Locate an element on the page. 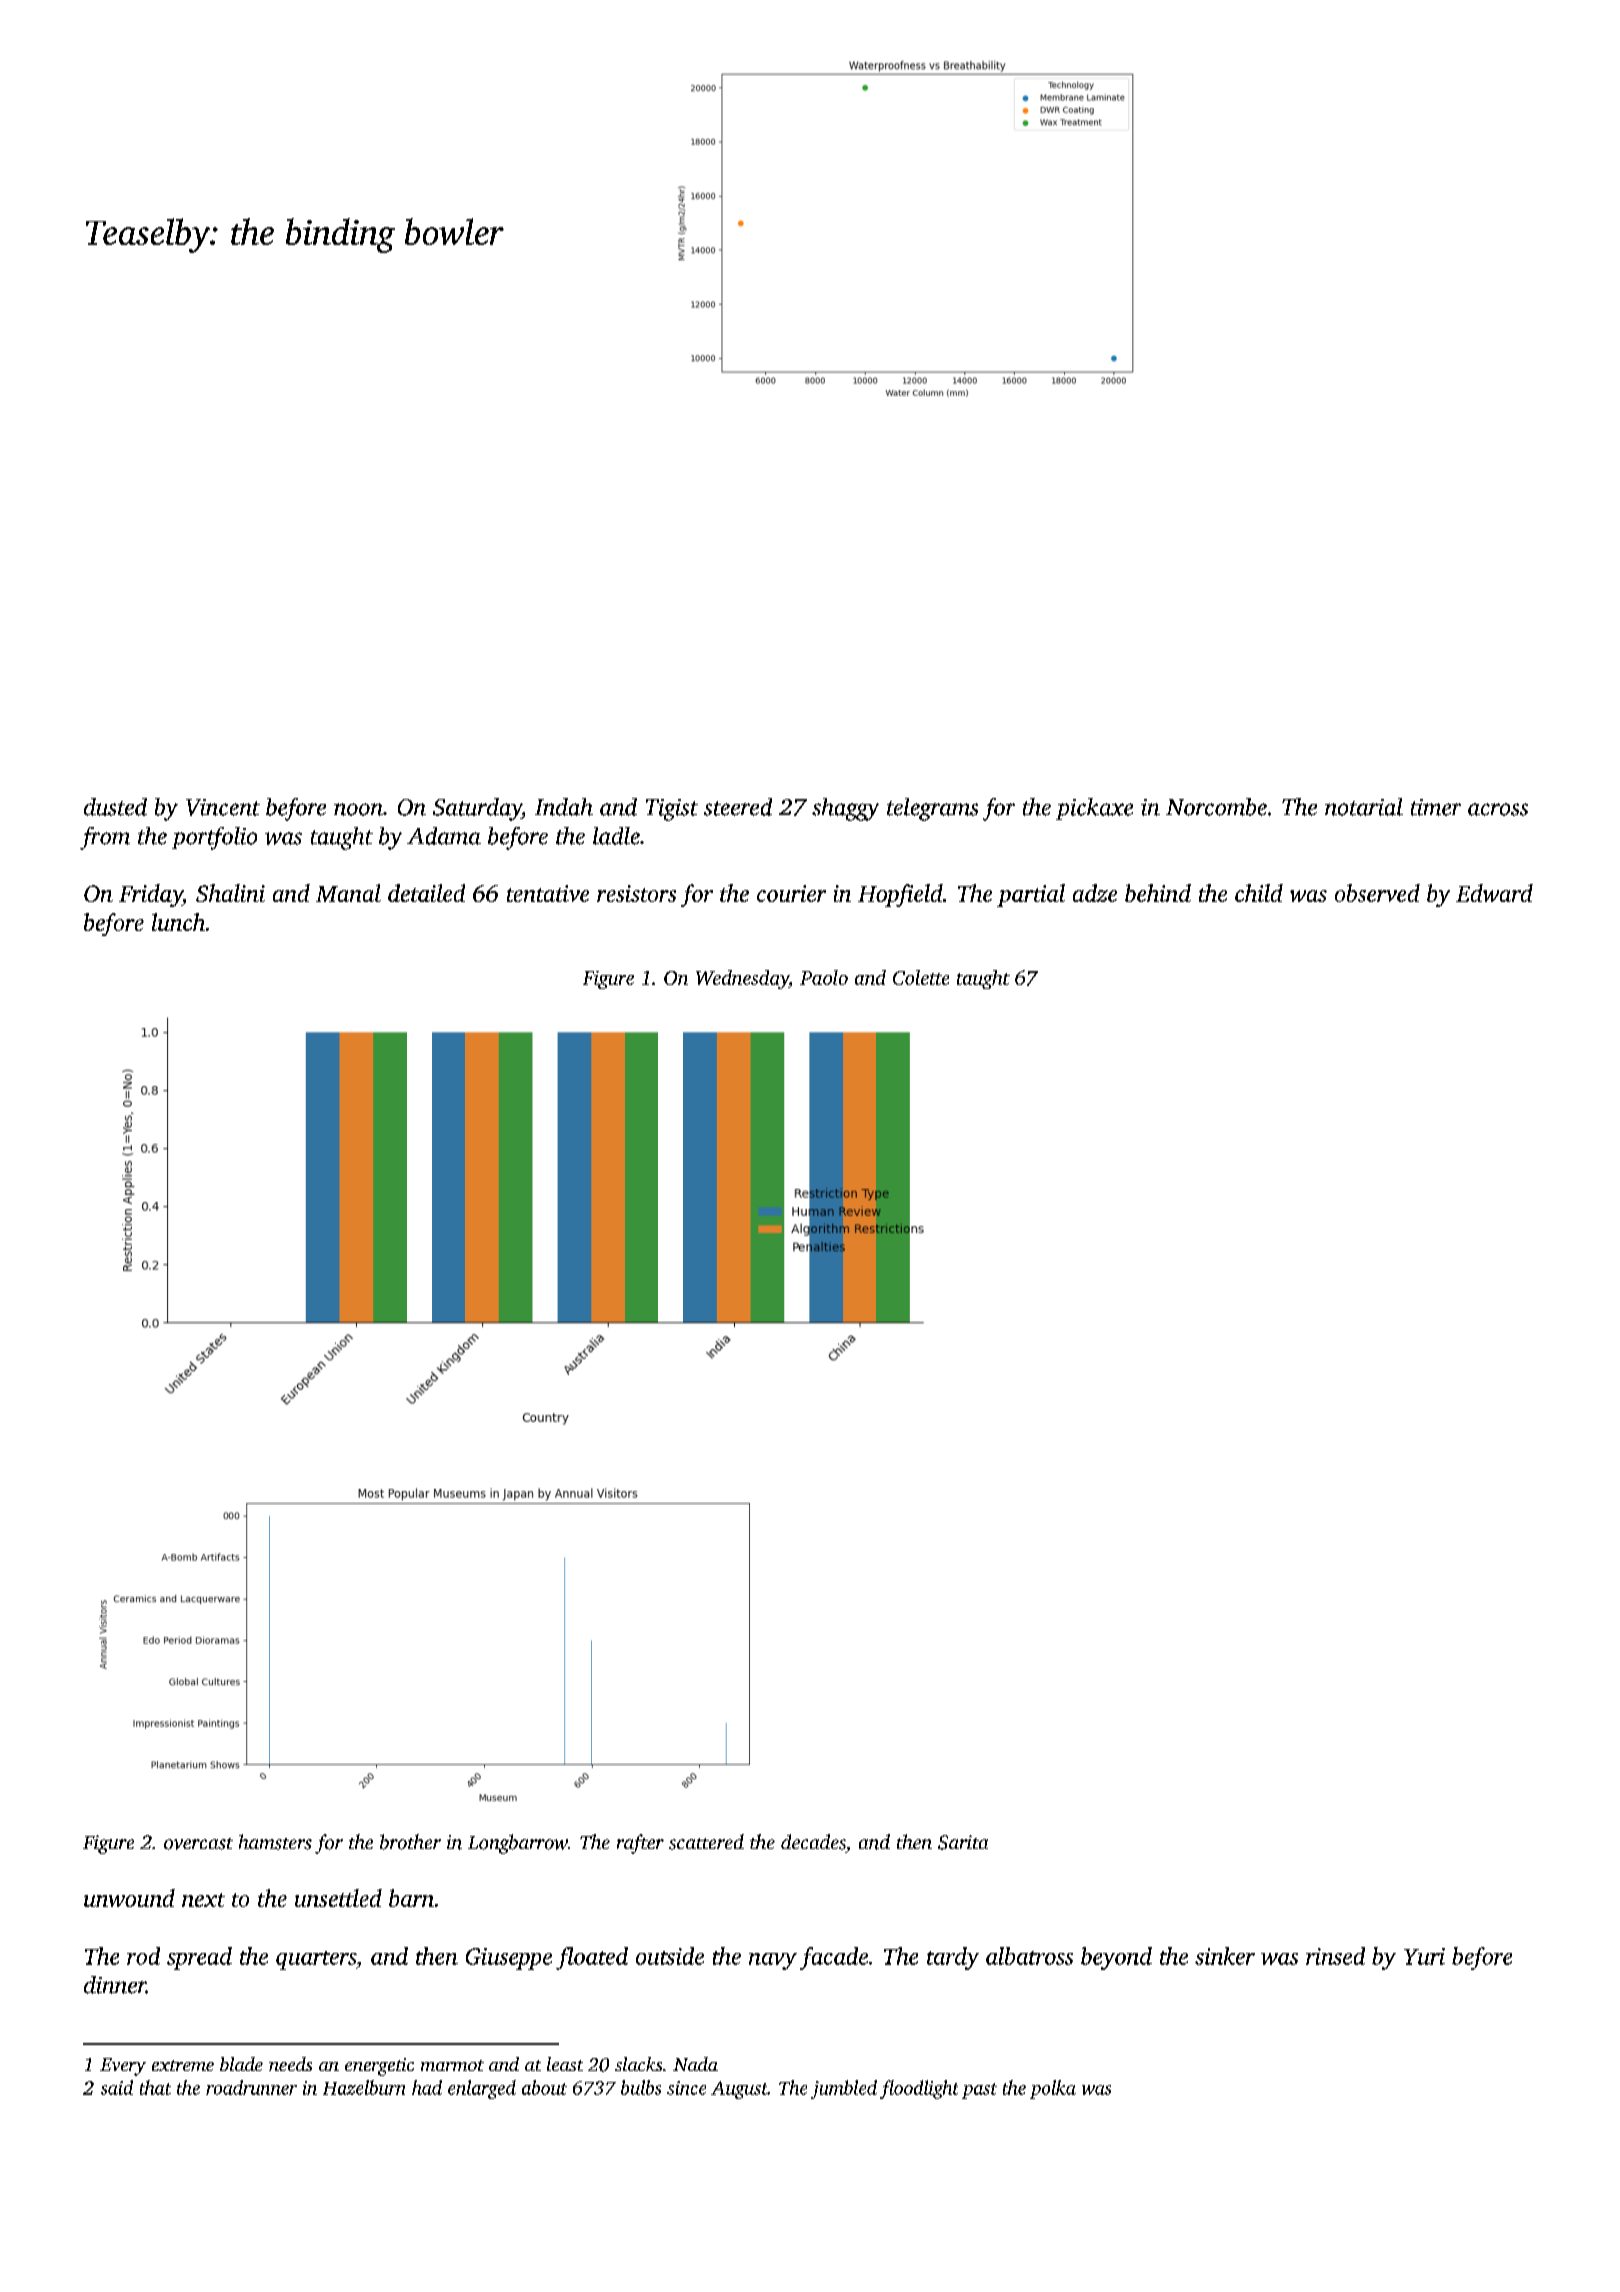 Image resolution: width=1620 pixels, height=2292 pixels. child is located at coordinates (1259, 893).
